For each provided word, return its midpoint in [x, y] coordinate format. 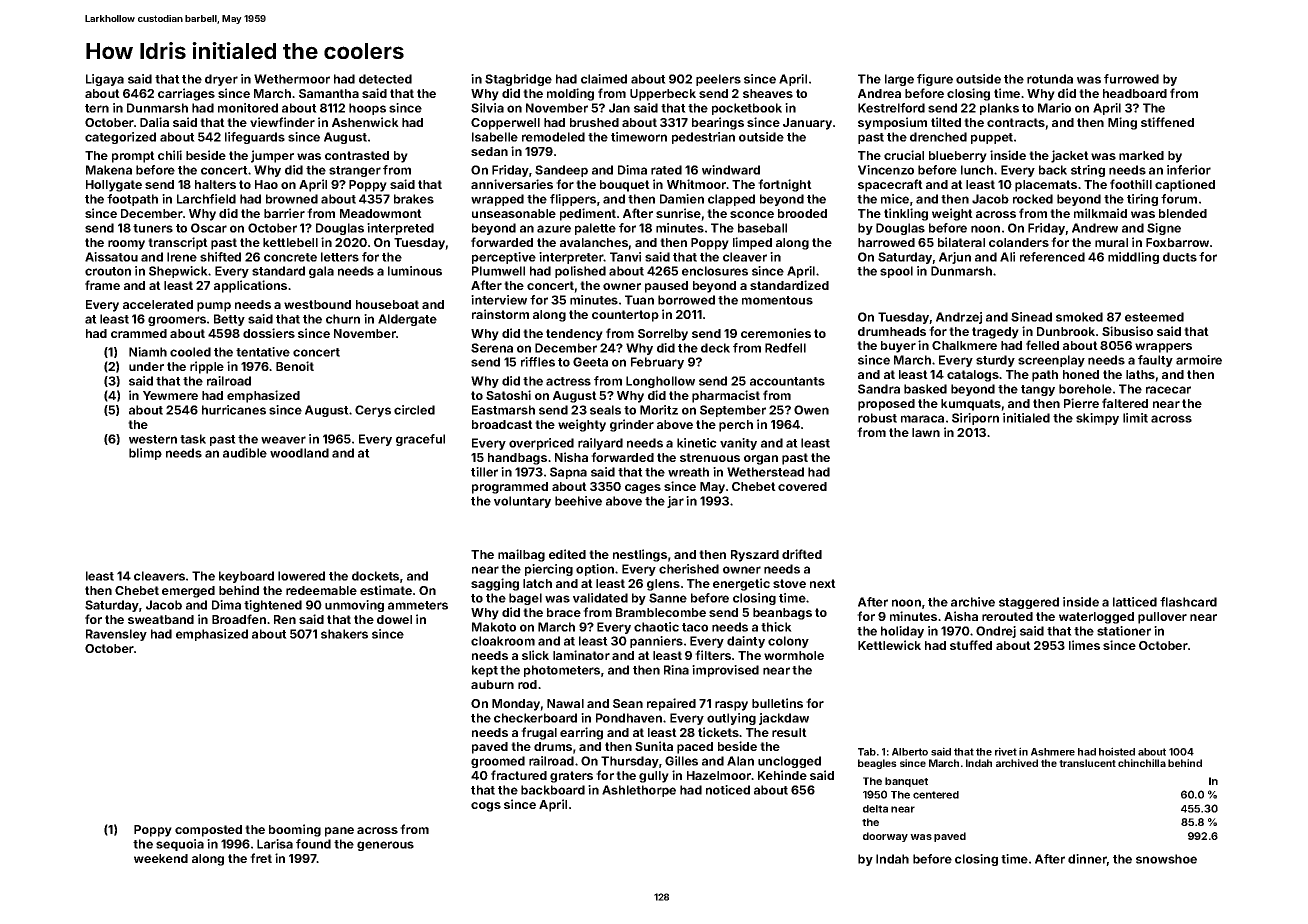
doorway [885, 837]
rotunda [1050, 79]
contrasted [357, 155]
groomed [498, 762]
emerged [188, 592]
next [823, 583]
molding [570, 94]
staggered [1029, 603]
